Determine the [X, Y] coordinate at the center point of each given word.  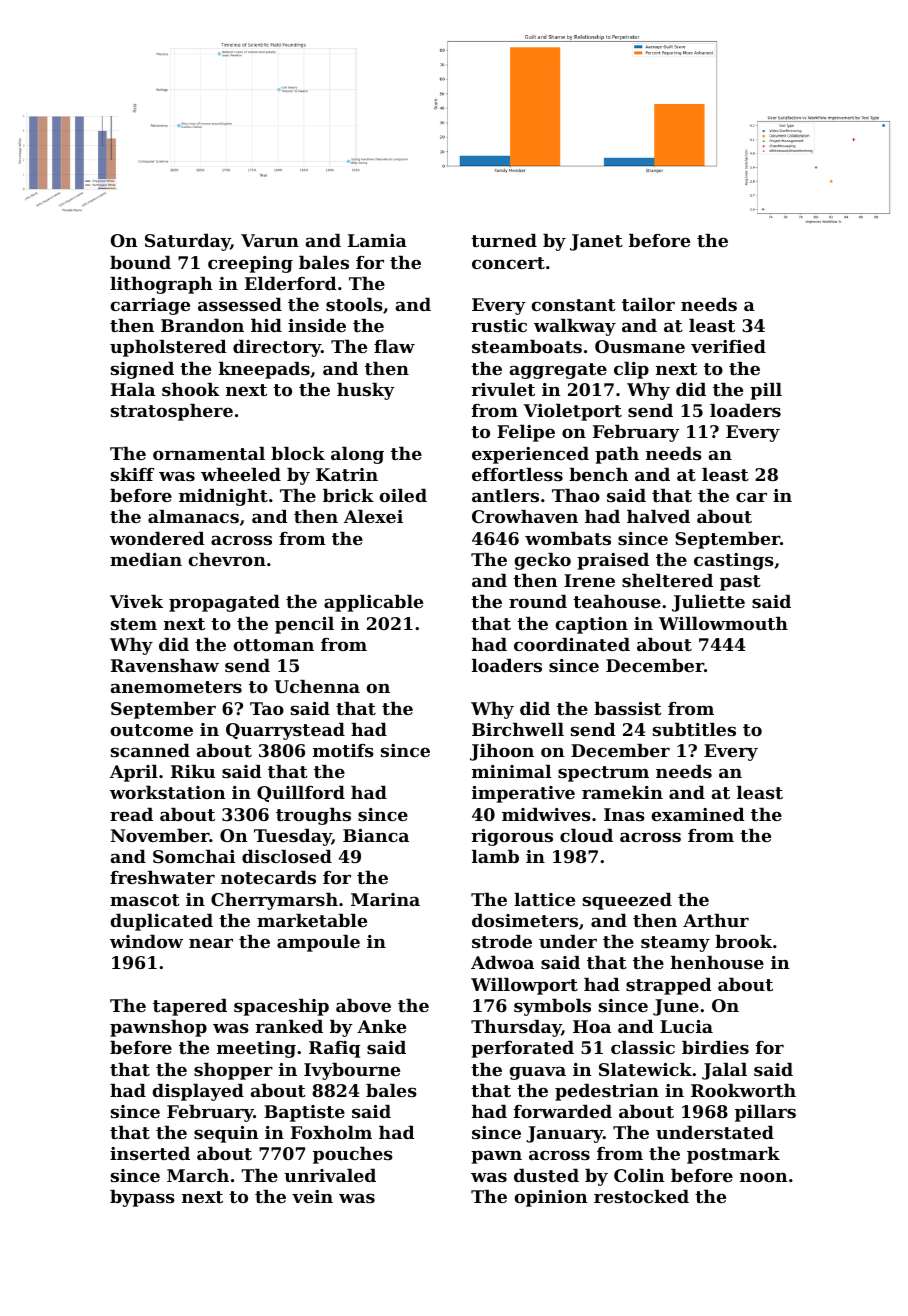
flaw [394, 346]
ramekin [622, 792]
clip [631, 370]
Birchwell [518, 729]
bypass [142, 1198]
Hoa [592, 1026]
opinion [551, 1198]
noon [764, 1177]
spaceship [281, 1007]
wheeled [241, 474]
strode [502, 941]
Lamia [377, 240]
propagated [224, 603]
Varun [270, 240]
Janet [596, 242]
